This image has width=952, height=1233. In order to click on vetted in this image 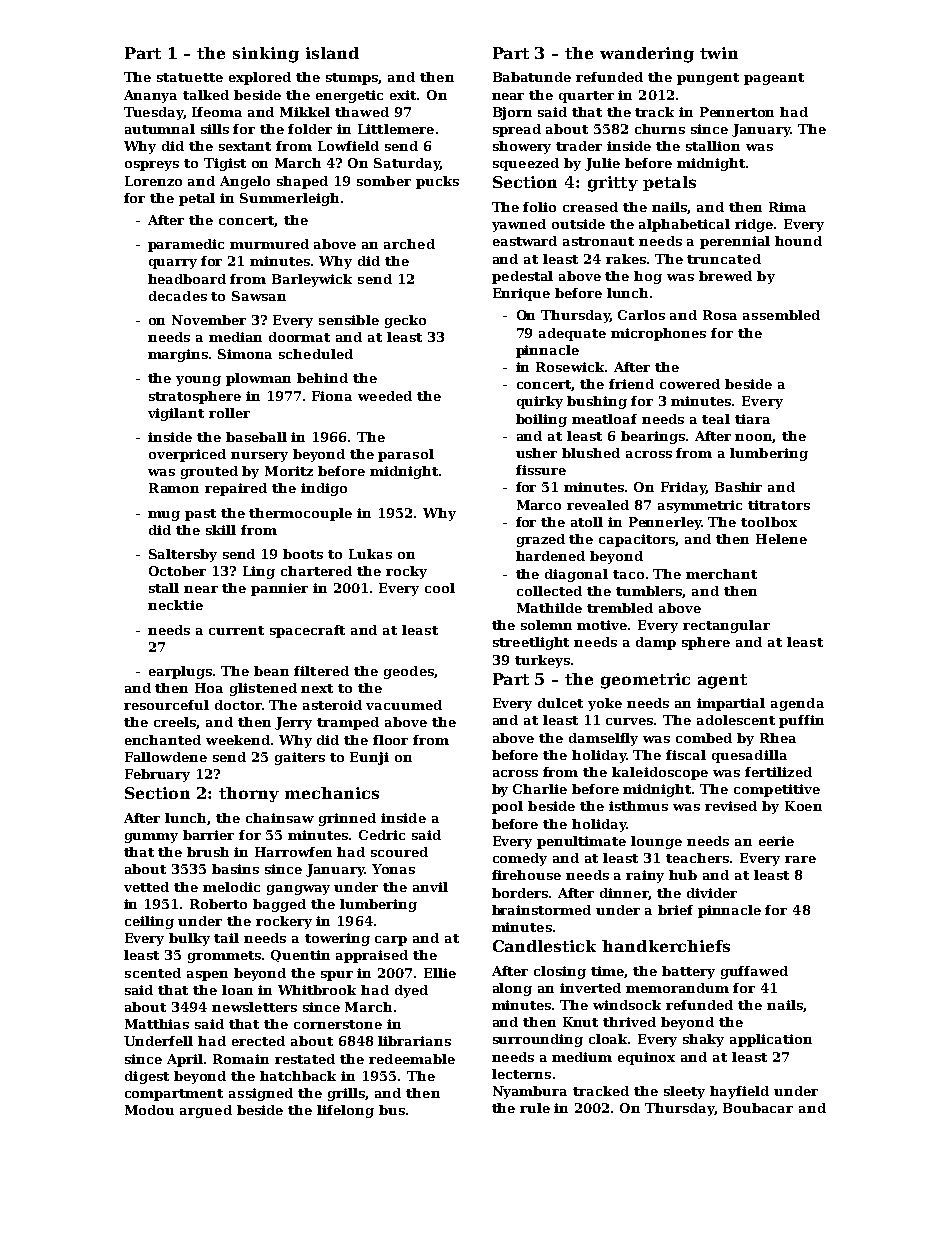, I will do `click(146, 887)`.
